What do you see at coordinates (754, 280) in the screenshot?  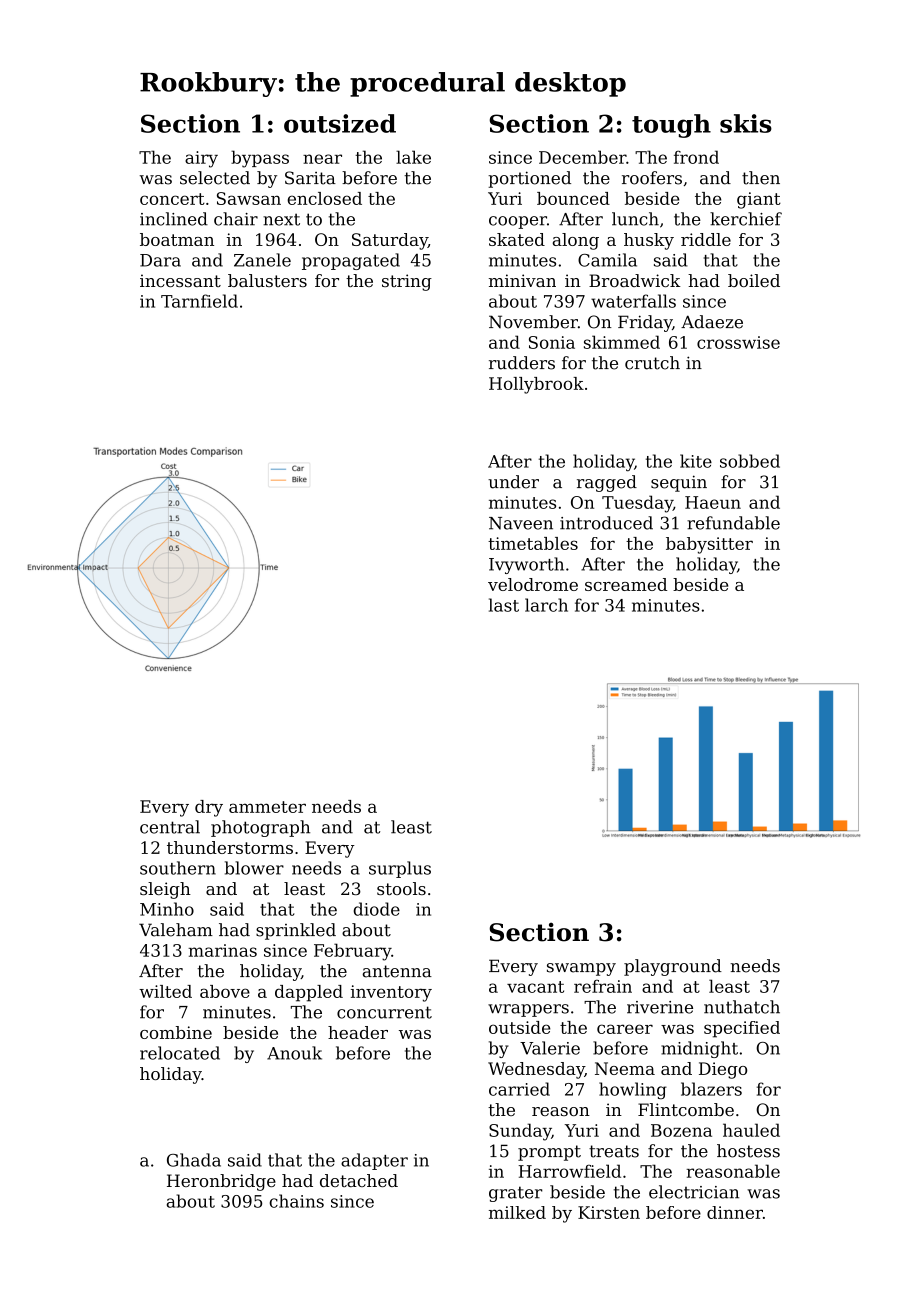 I see `boiled` at bounding box center [754, 280].
